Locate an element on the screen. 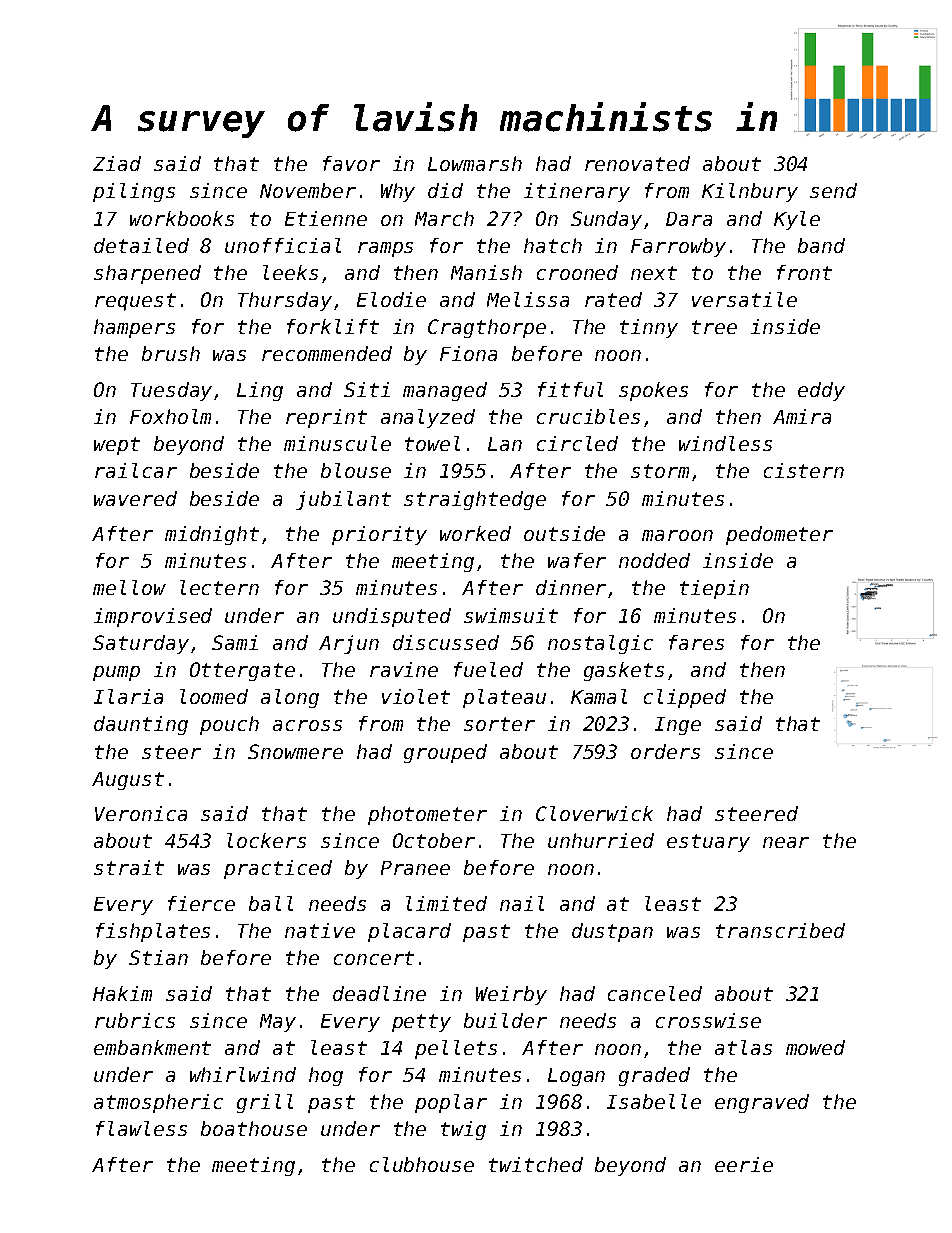 This screenshot has width=952, height=1233. flawless is located at coordinates (141, 1128).
